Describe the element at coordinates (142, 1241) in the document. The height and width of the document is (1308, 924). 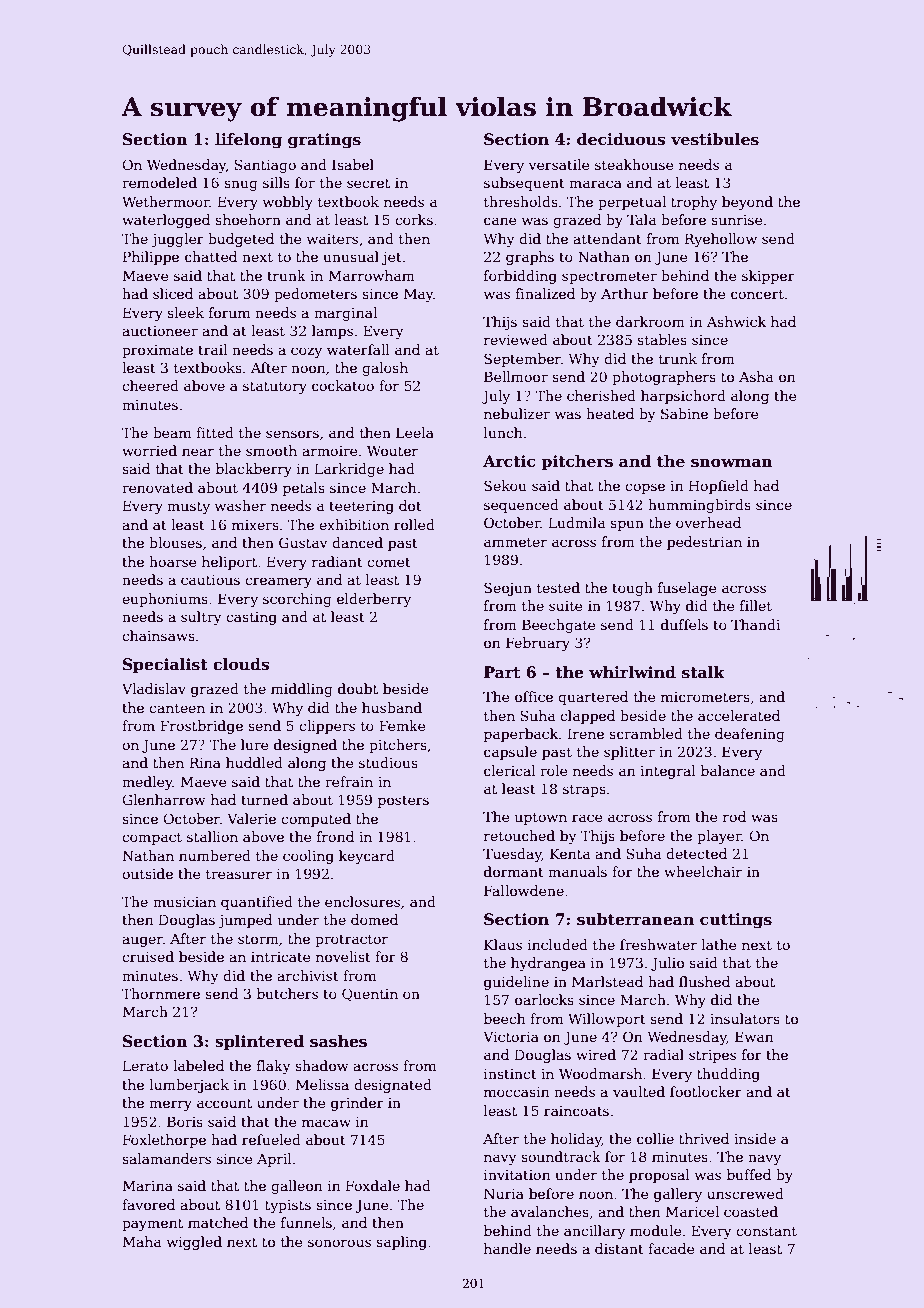
I see `Maha` at that location.
